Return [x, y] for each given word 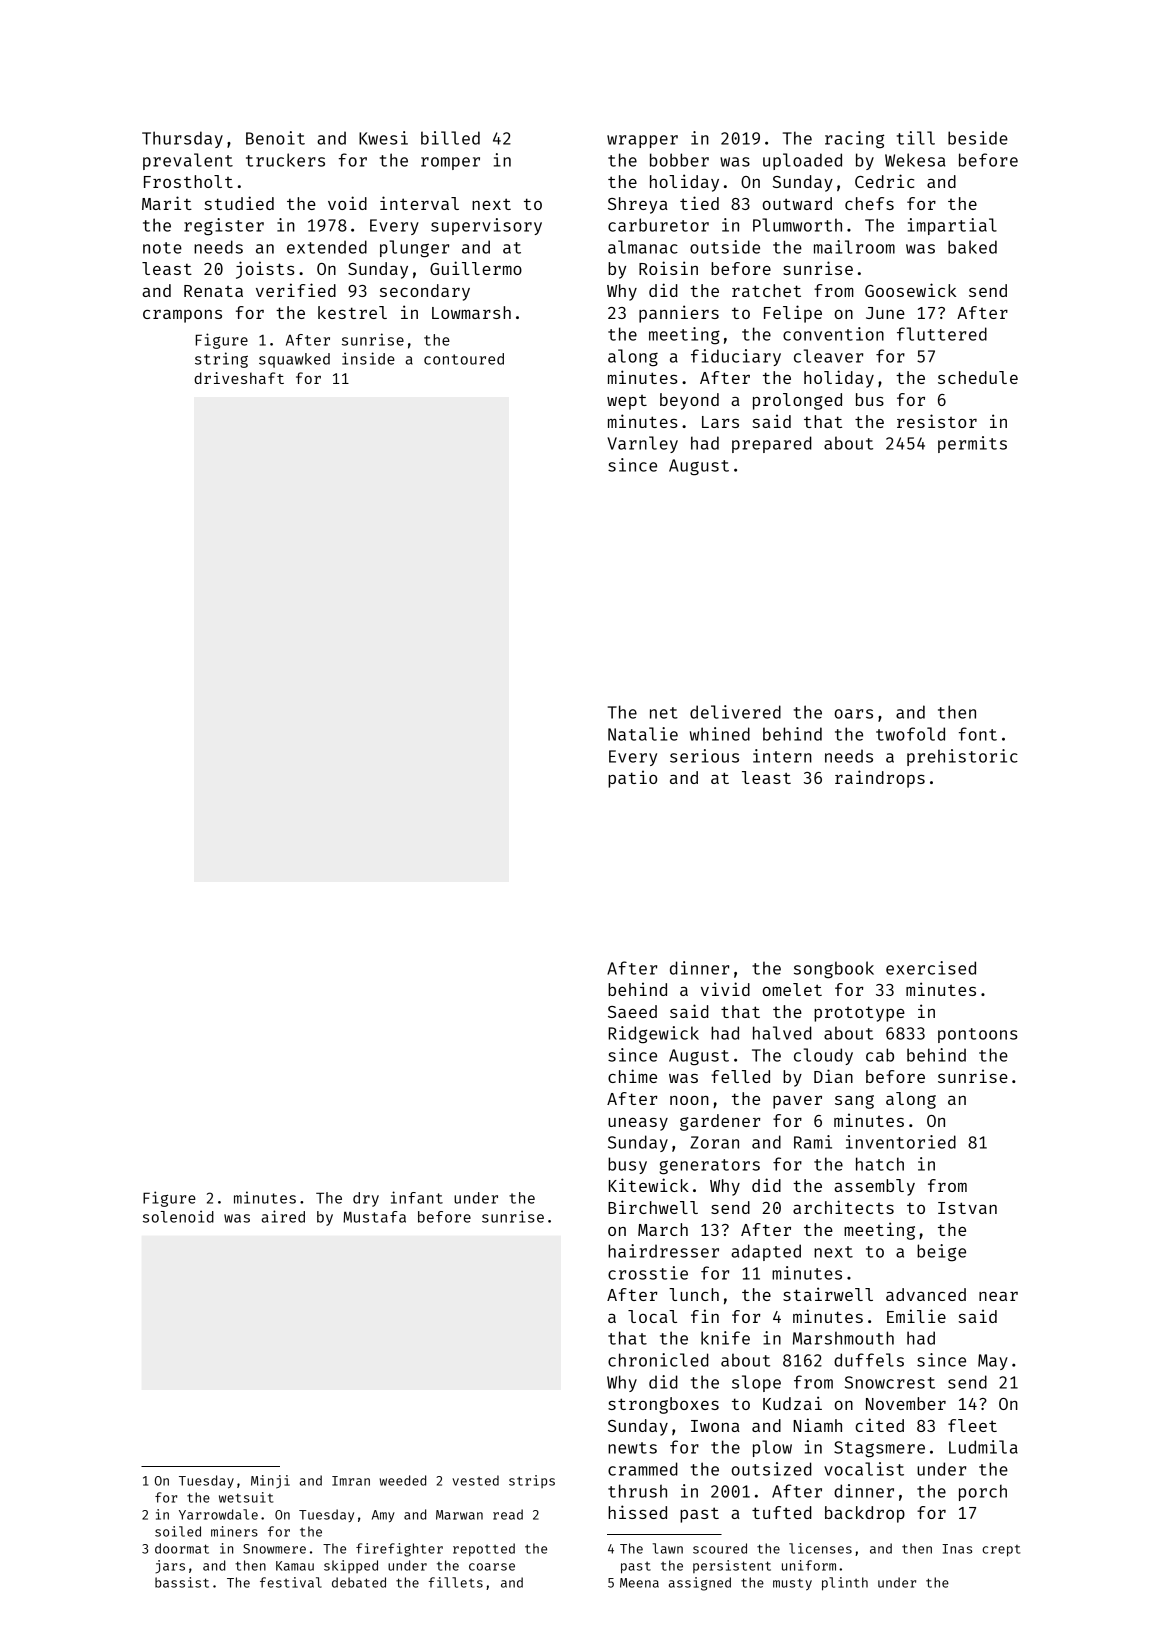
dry [366, 1199]
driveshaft [239, 378]
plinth [845, 1584]
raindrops [880, 779]
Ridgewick [653, 1035]
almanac [643, 247]
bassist [182, 1582]
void [347, 203]
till [916, 138]
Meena [639, 1583]
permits [972, 444]
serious [704, 756]
